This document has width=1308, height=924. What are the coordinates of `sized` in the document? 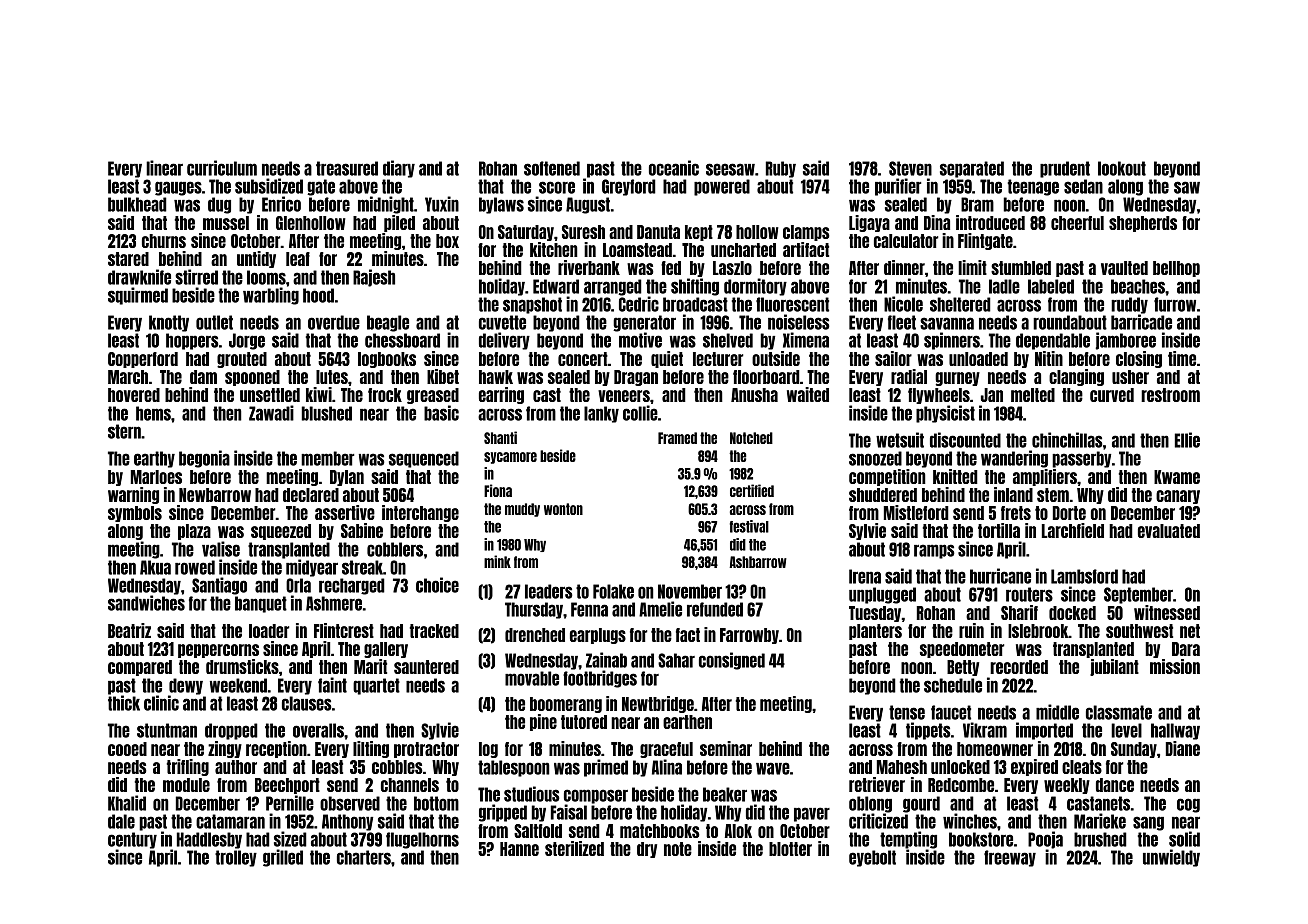 It's located at (290, 839).
